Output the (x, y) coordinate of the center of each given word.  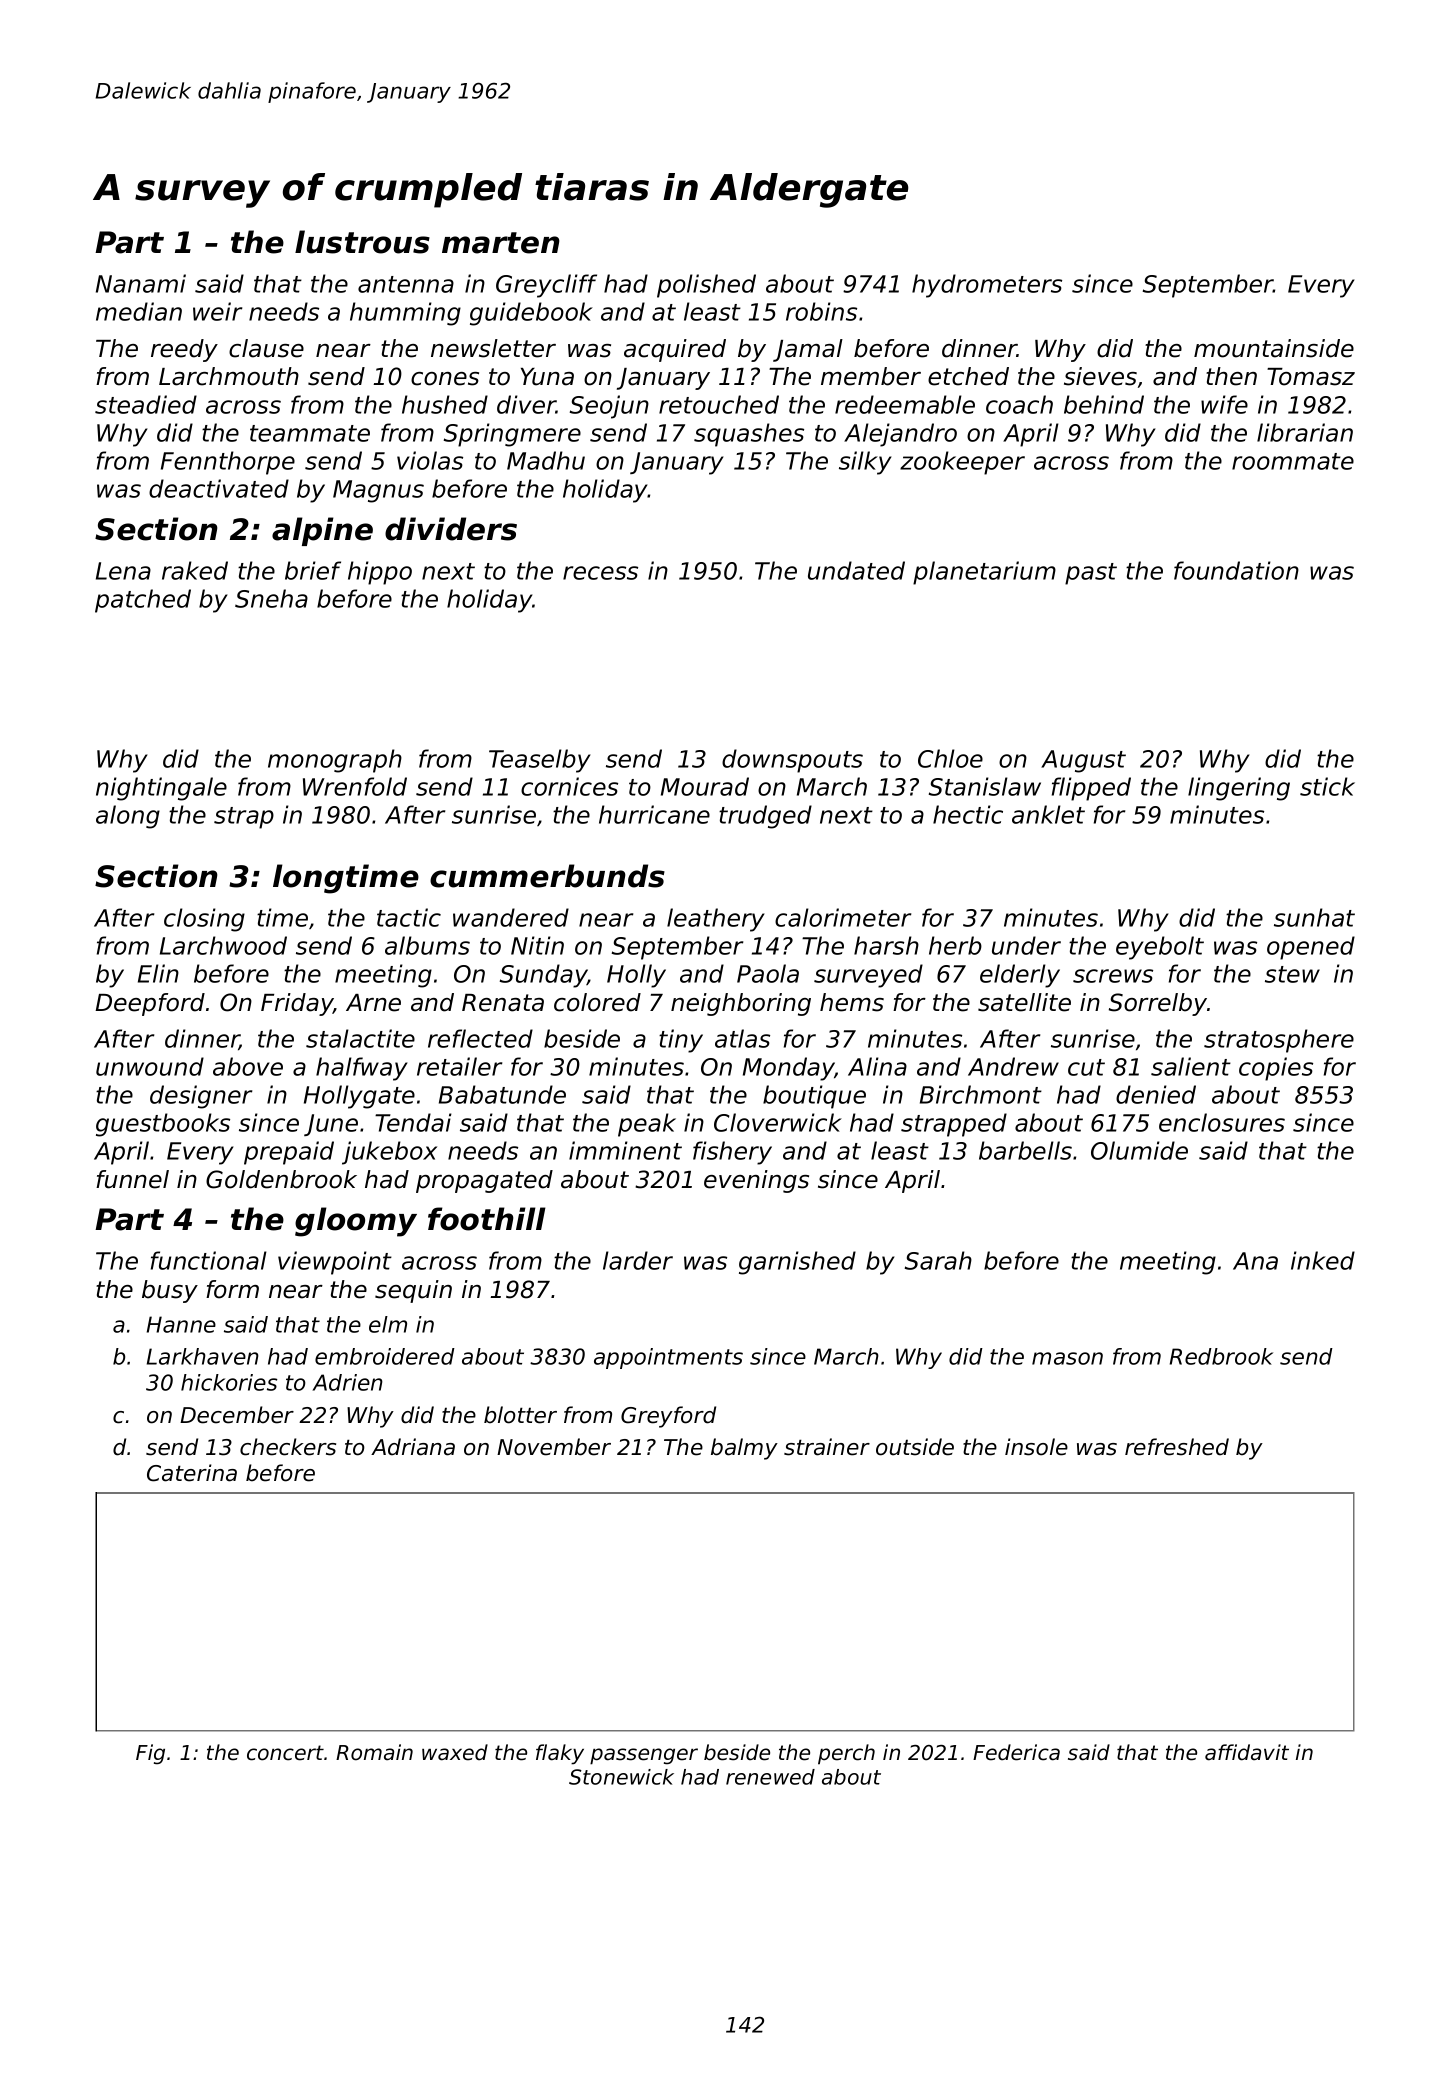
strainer (827, 1447)
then (1231, 376)
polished (706, 286)
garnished (797, 1263)
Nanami (141, 283)
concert (285, 1753)
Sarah (938, 1260)
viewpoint (335, 1263)
